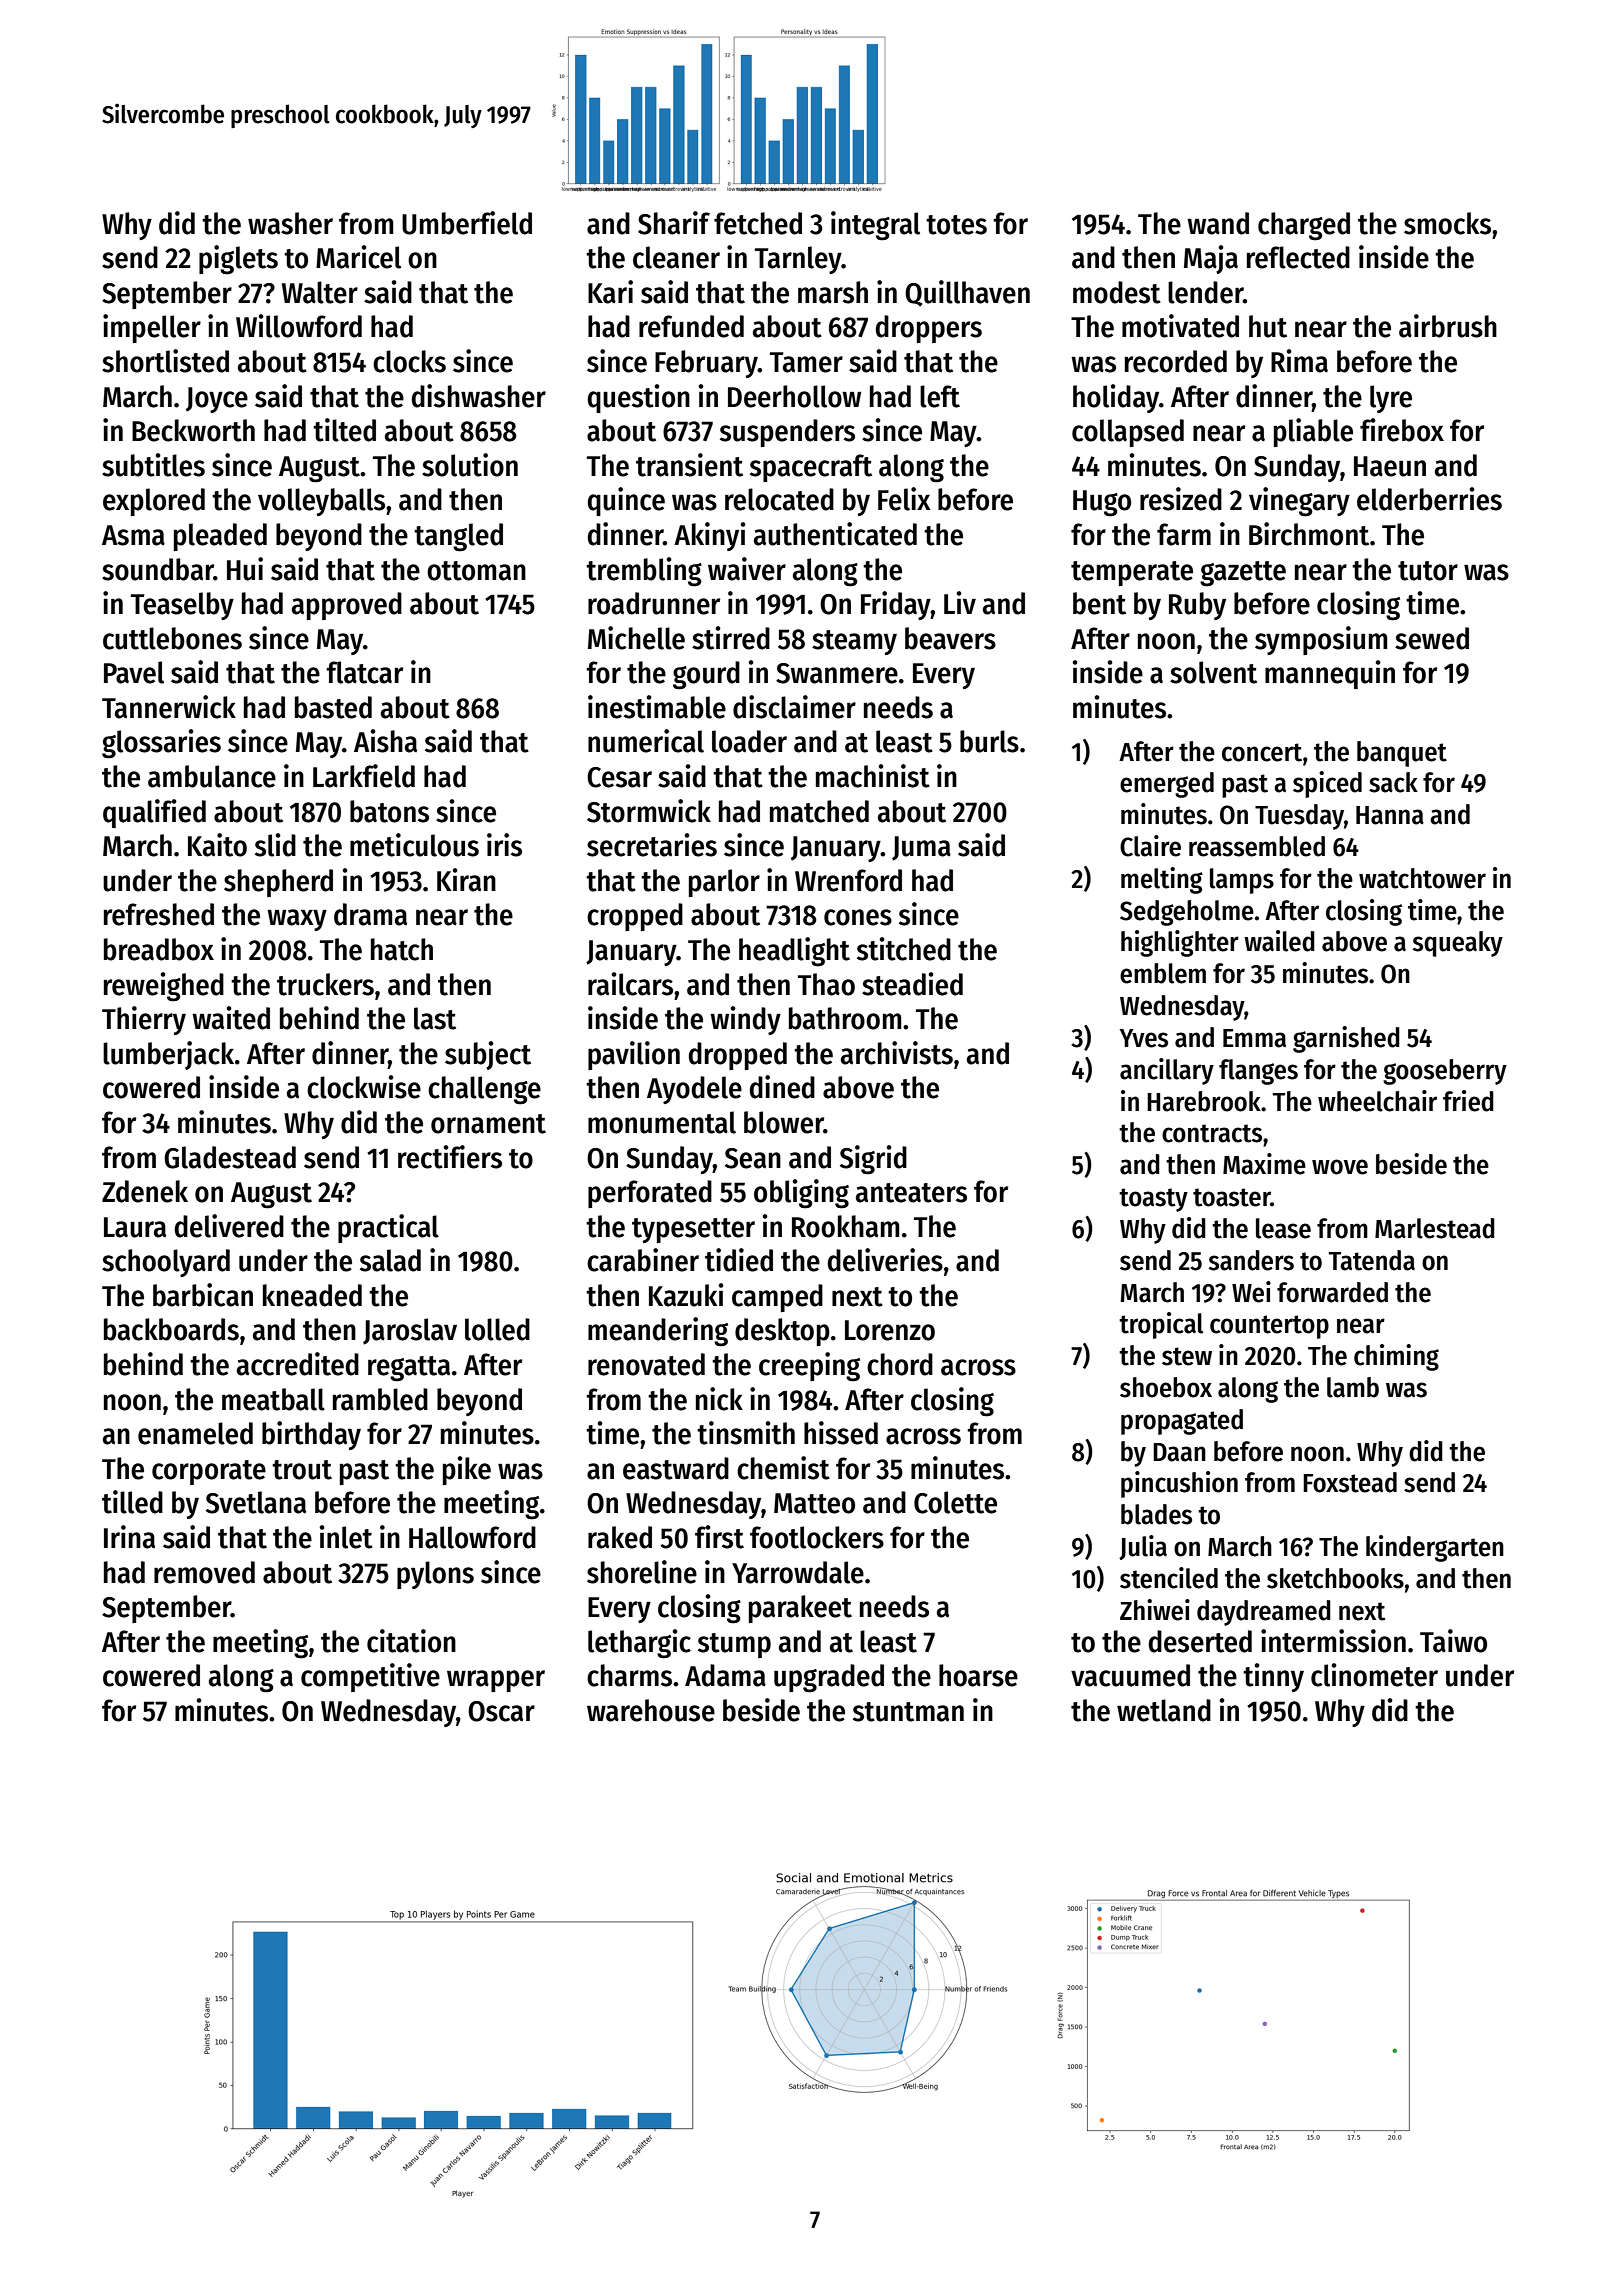  What do you see at coordinates (826, 984) in the page?
I see `Thao` at bounding box center [826, 984].
